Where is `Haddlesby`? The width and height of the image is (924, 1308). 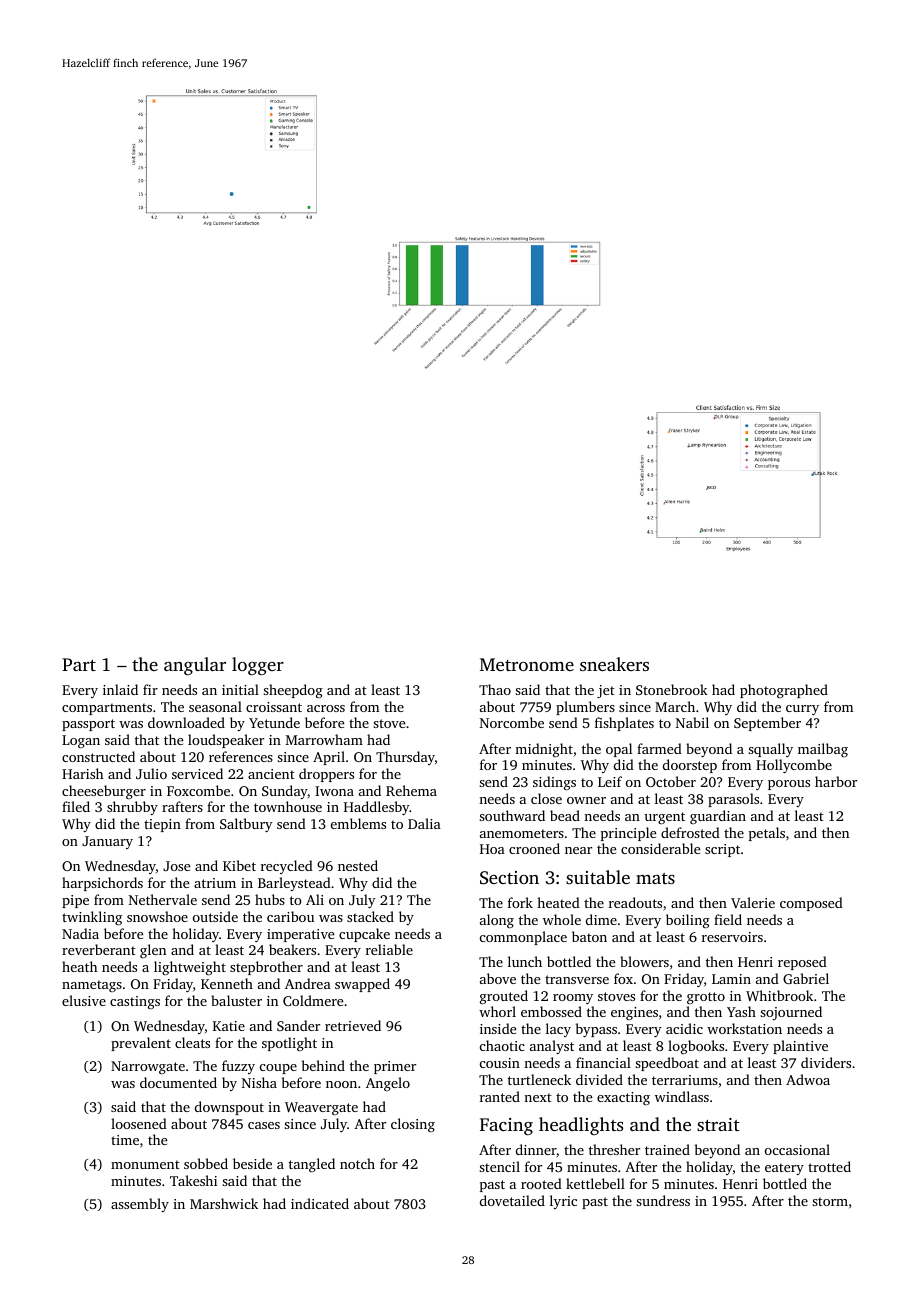 Haddlesby is located at coordinates (377, 808).
